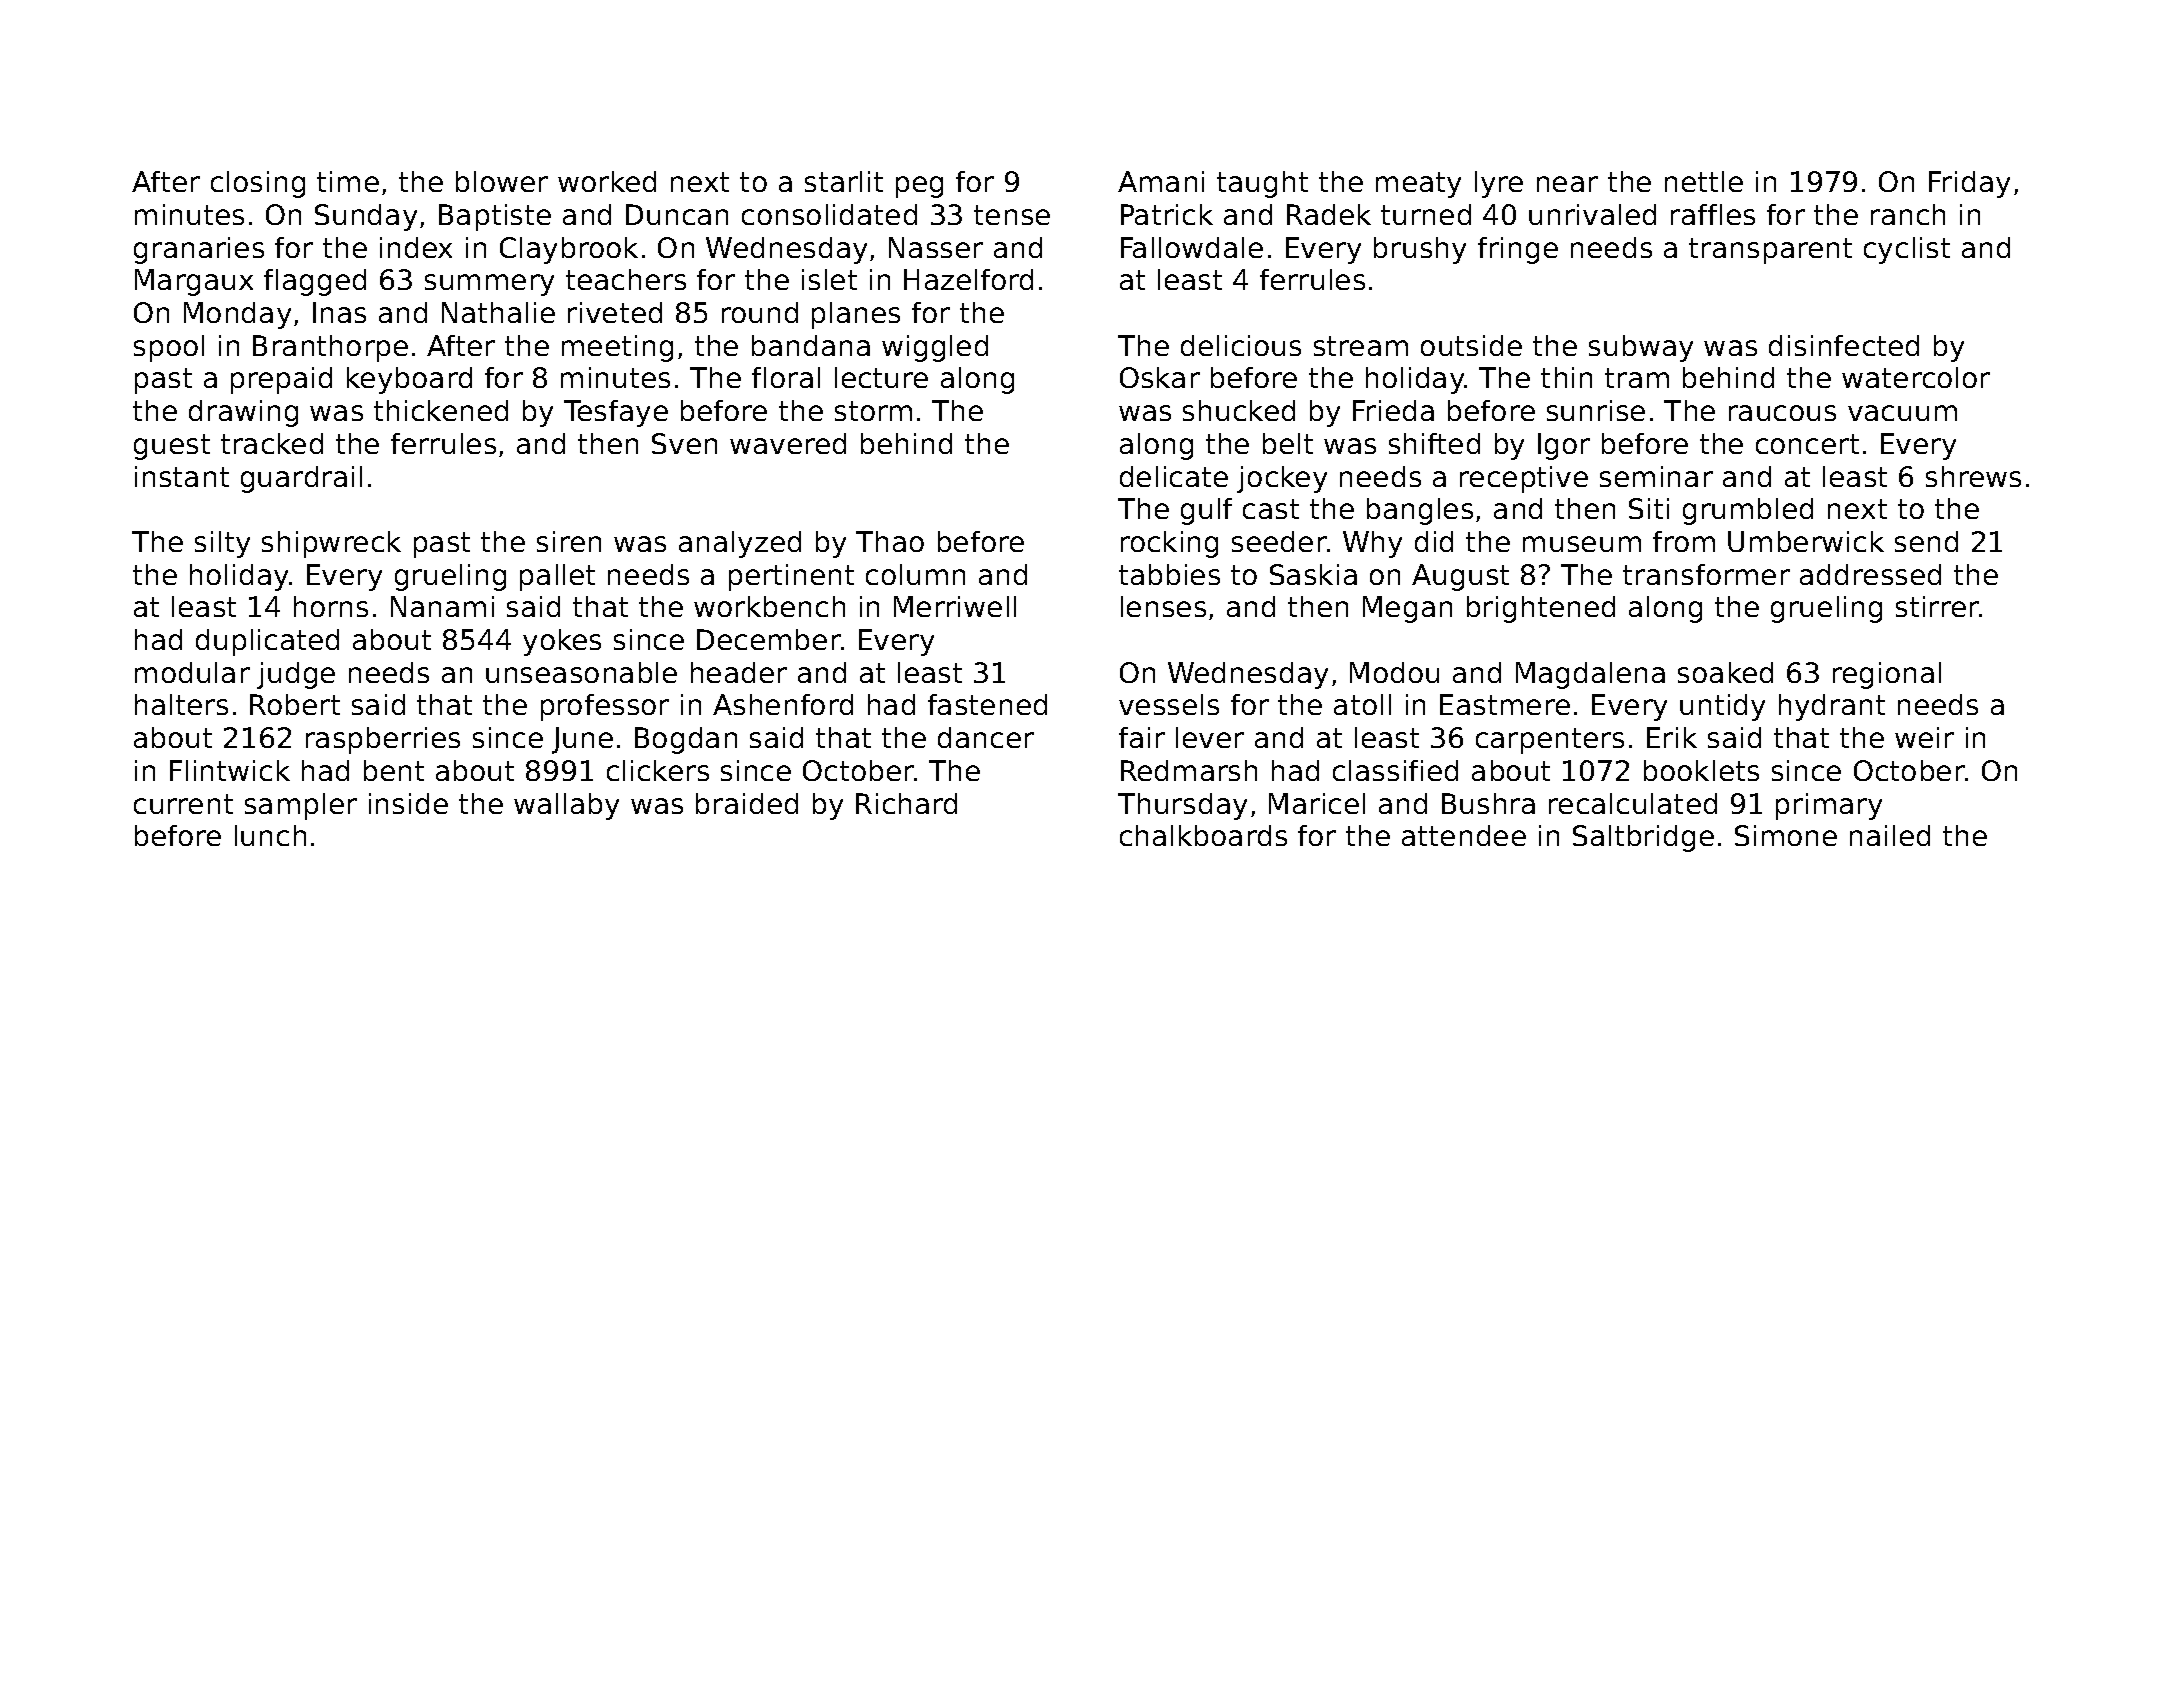 The width and height of the screenshot is (2178, 1683). Describe the element at coordinates (1282, 479) in the screenshot. I see `jockey` at that location.
